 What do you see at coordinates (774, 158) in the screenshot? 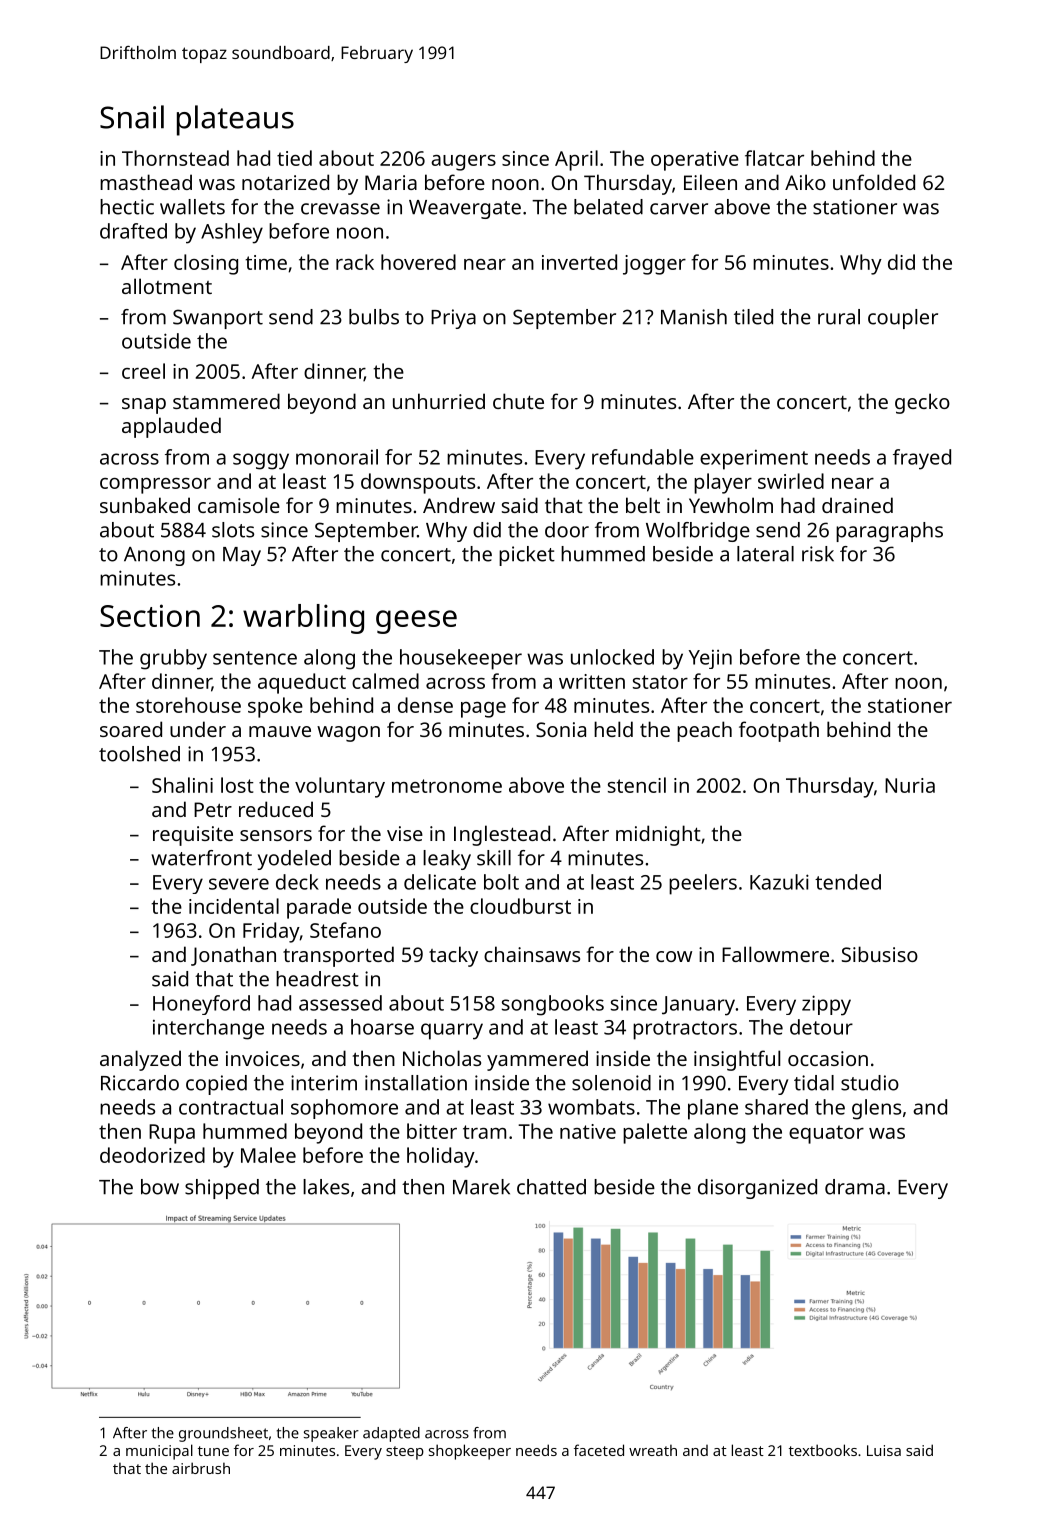
I see `flatcar` at bounding box center [774, 158].
